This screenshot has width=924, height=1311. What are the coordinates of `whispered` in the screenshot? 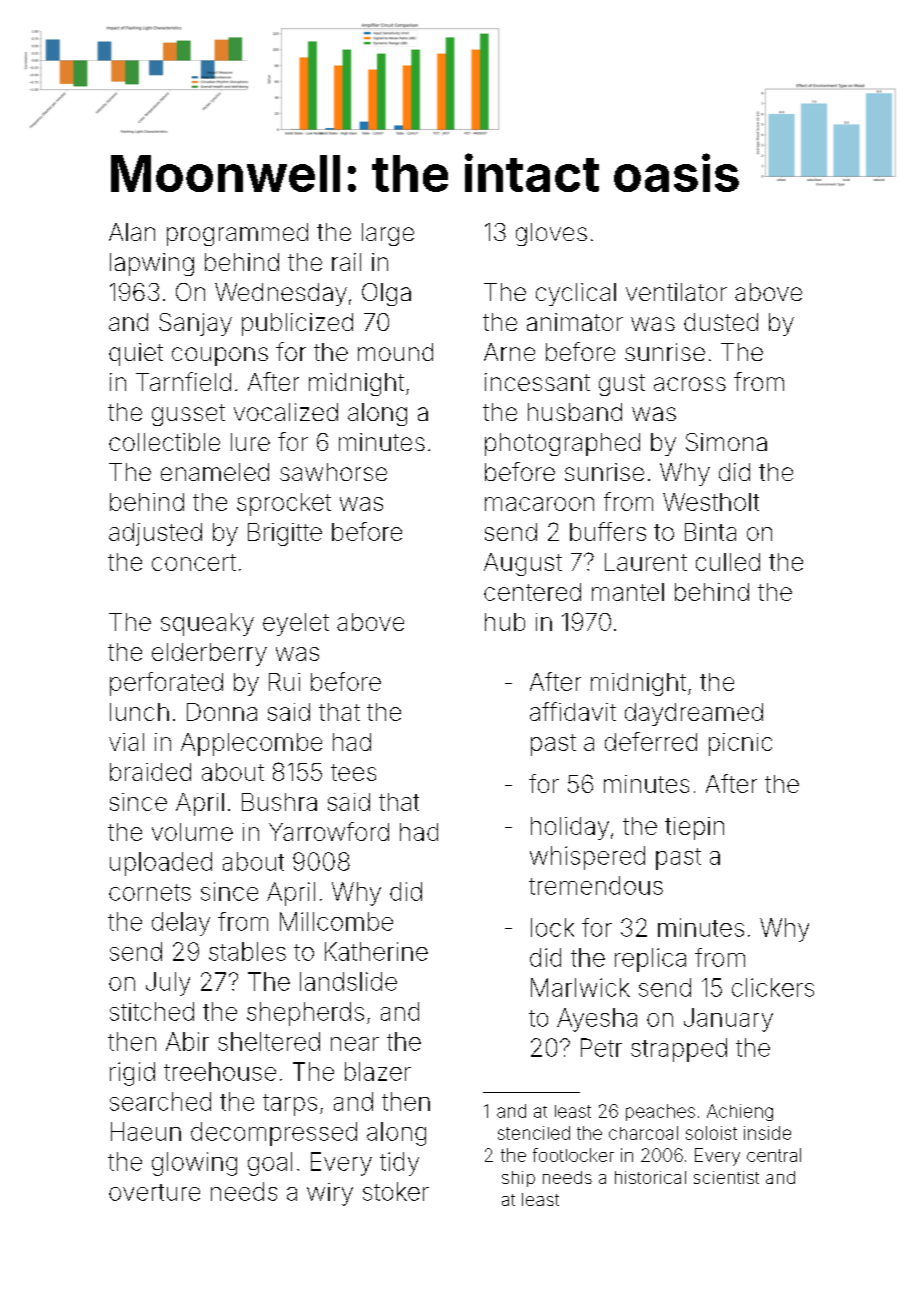 It's located at (587, 858).
